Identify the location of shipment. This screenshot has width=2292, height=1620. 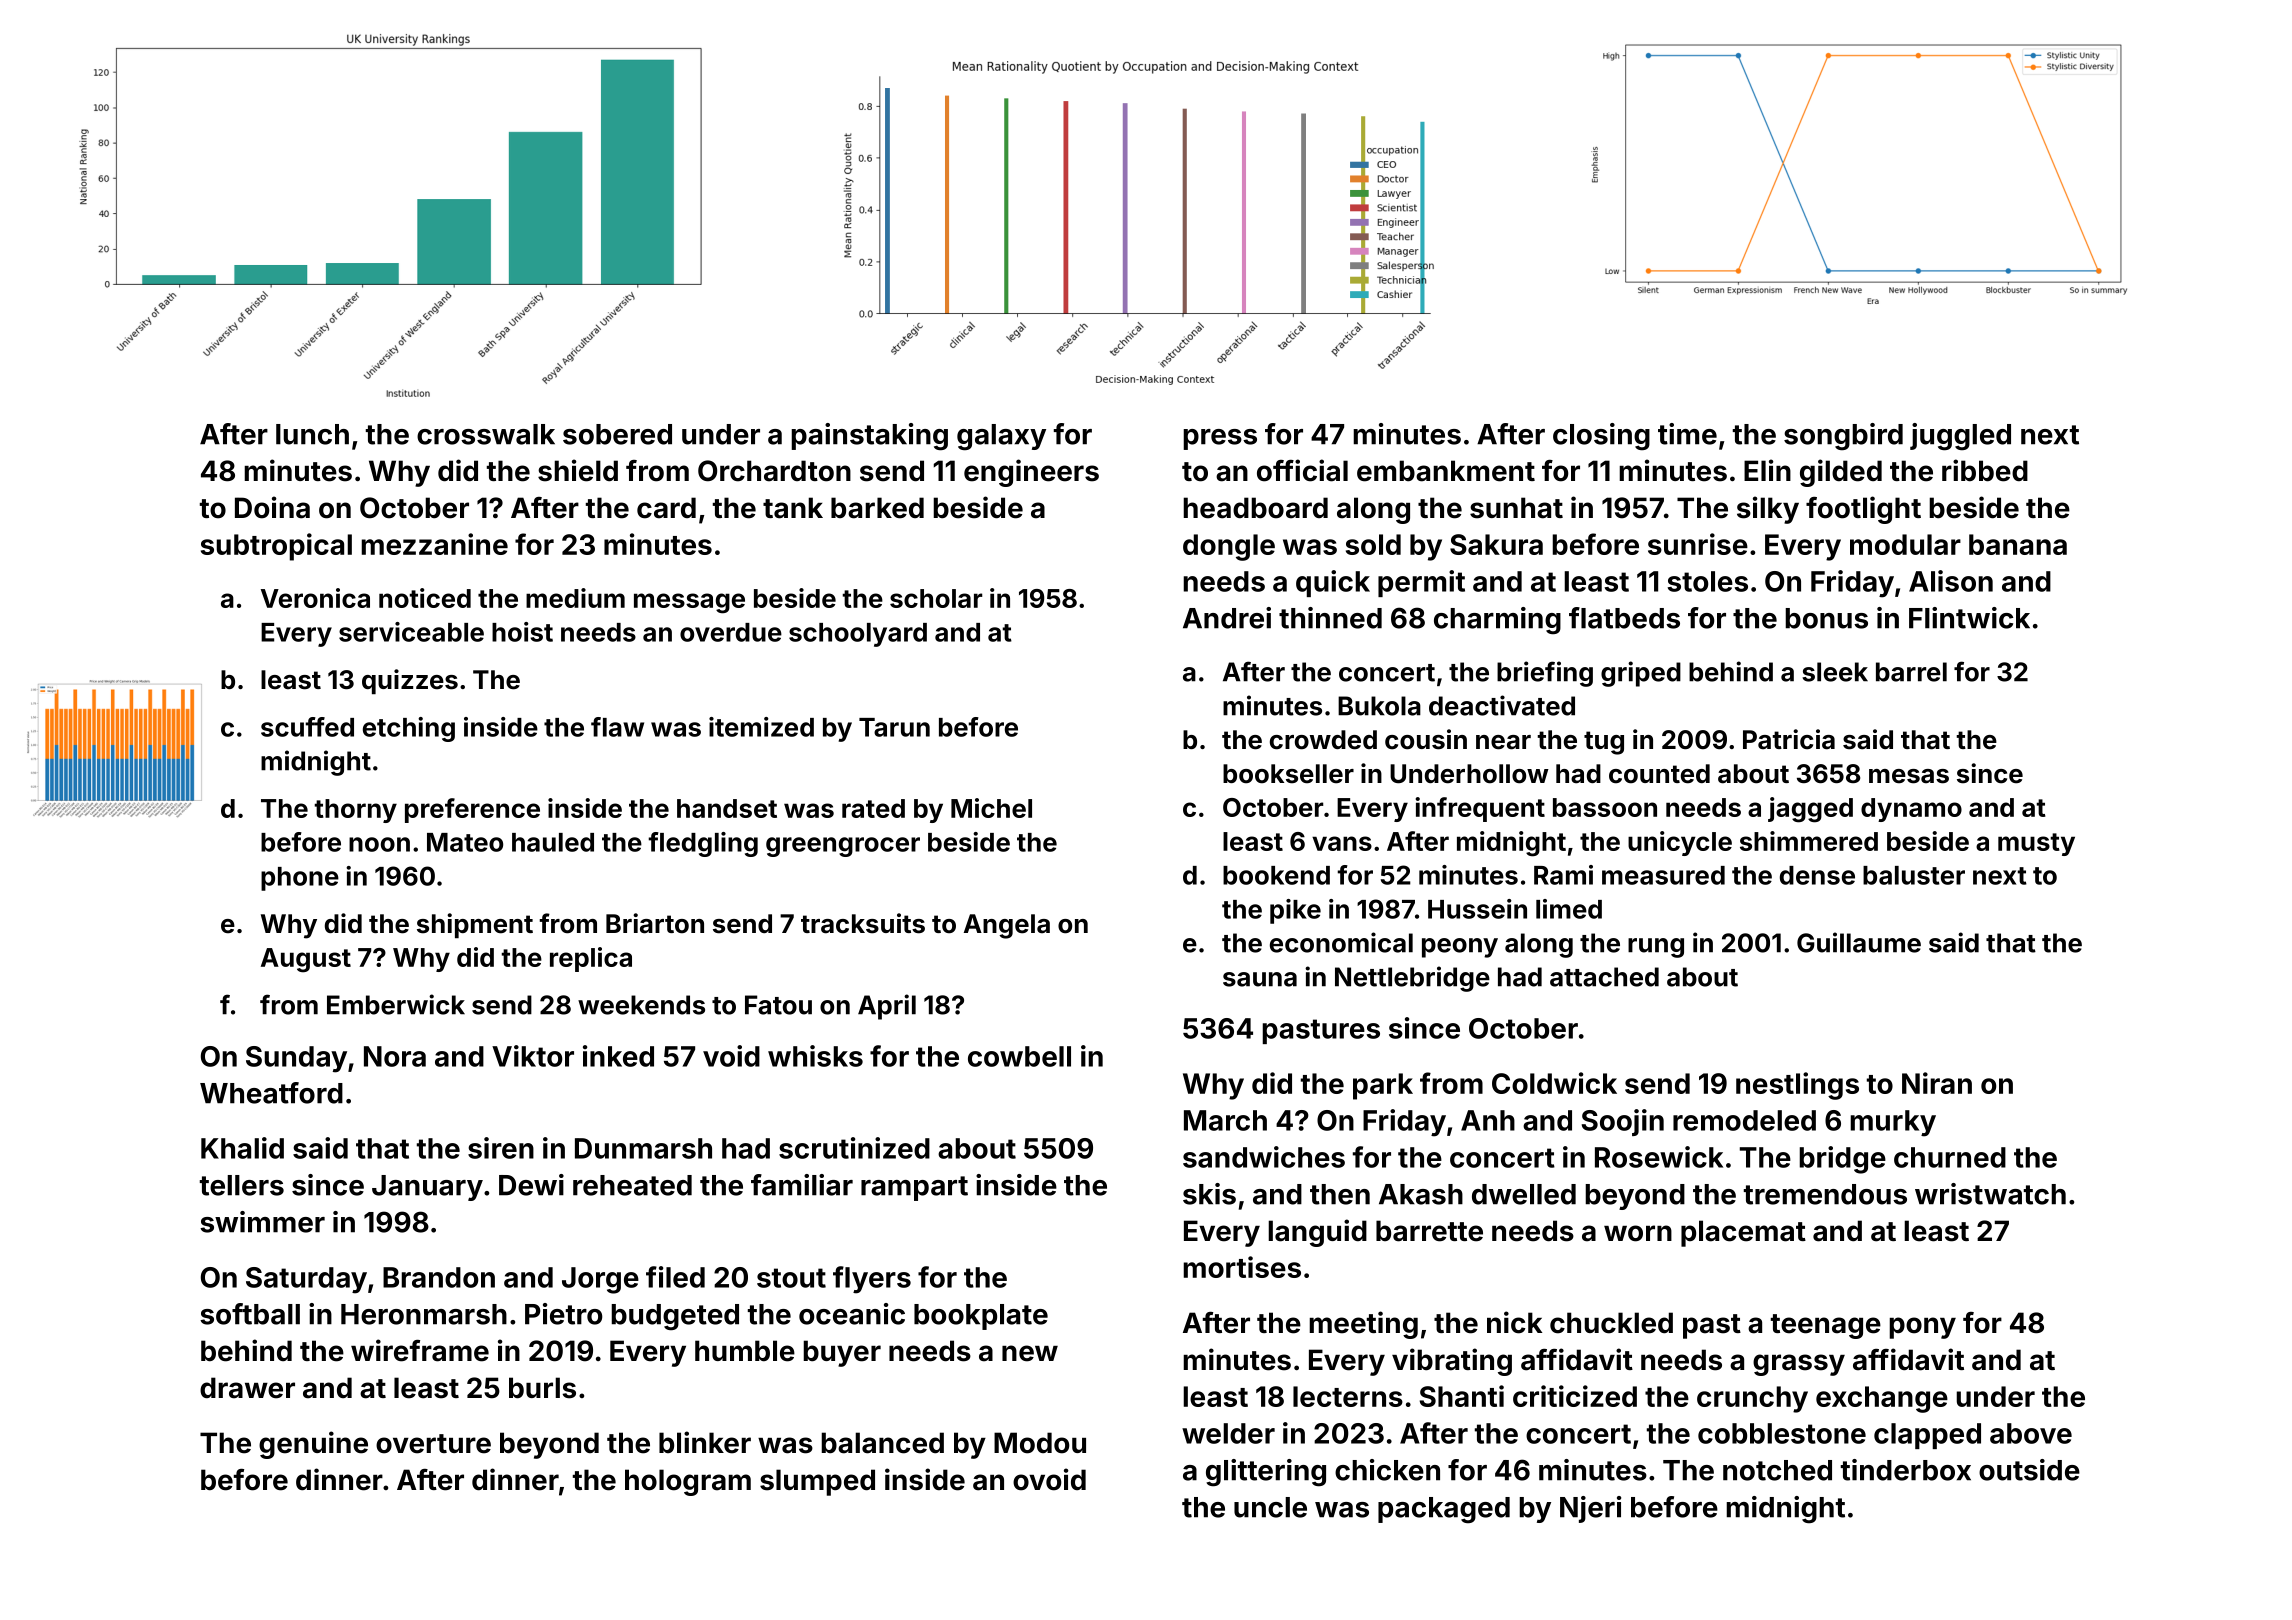
(475, 925).
